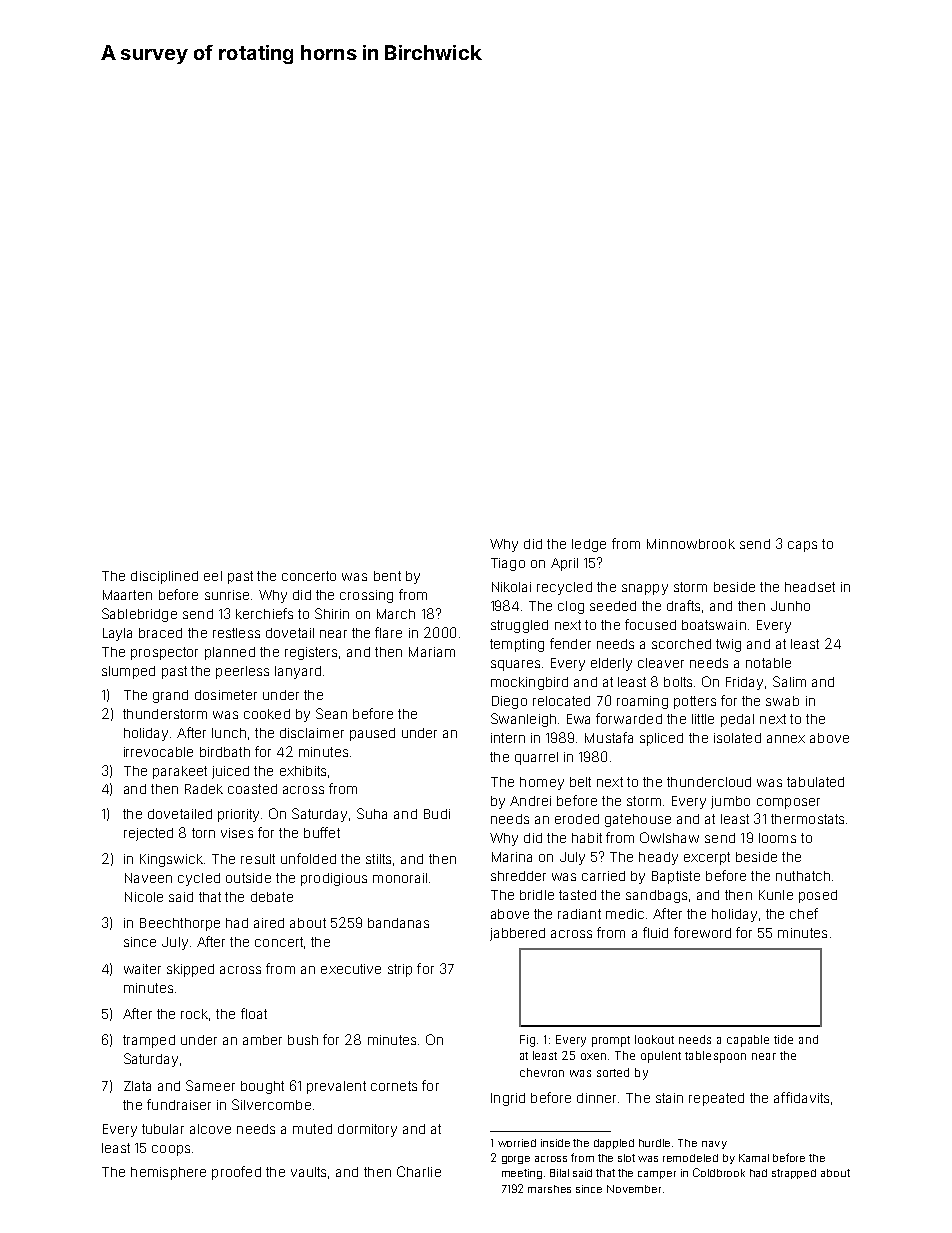 The height and width of the screenshot is (1233, 952). I want to click on prompt, so click(611, 1041).
